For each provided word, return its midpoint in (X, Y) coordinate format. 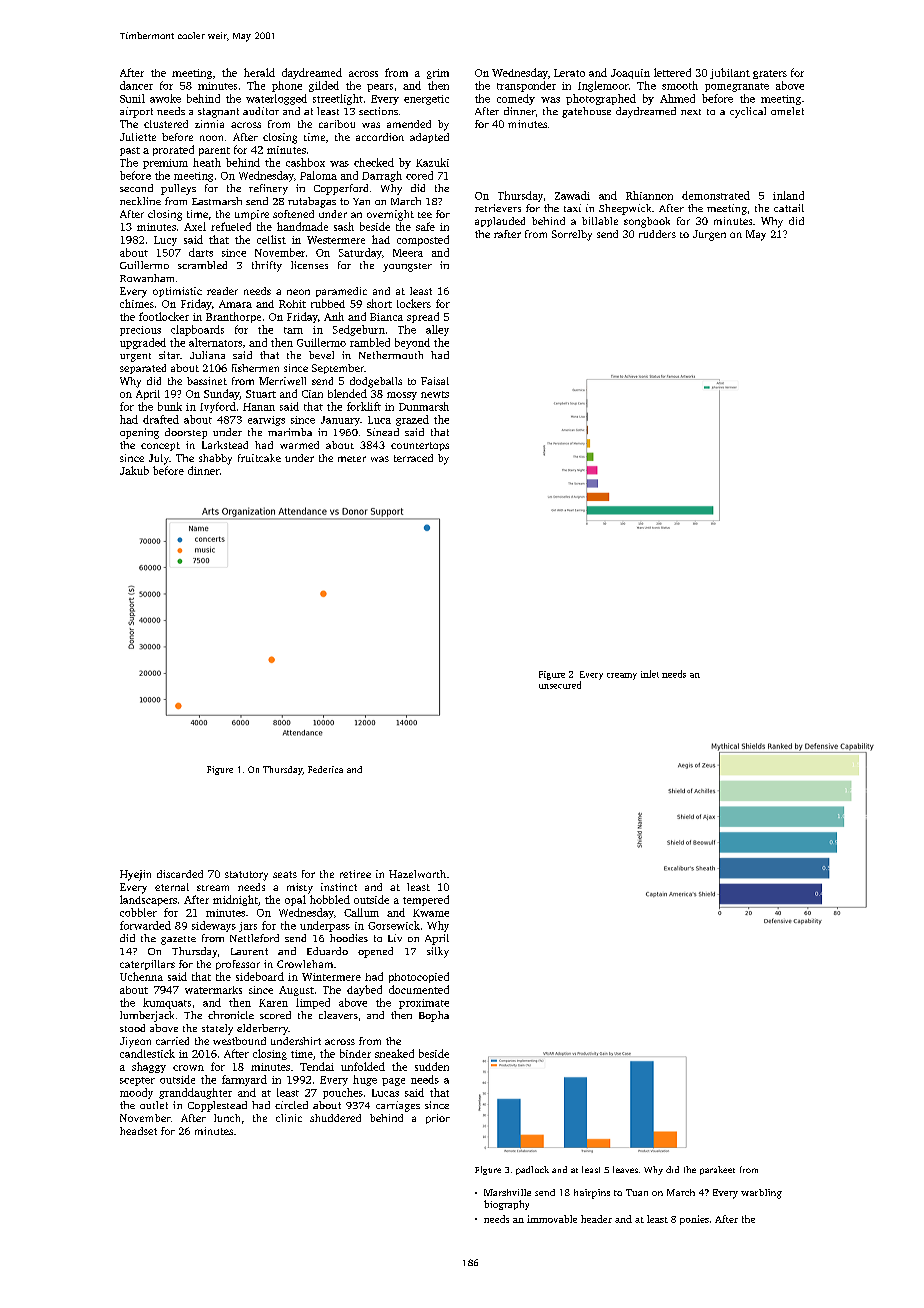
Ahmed (677, 98)
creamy (622, 676)
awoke (165, 98)
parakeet (717, 1170)
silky (438, 952)
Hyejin (135, 875)
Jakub (134, 470)
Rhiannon (649, 195)
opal (295, 900)
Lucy (165, 241)
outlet (154, 1105)
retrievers (498, 208)
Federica (325, 769)
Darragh (382, 176)
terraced (413, 458)
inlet (650, 674)
